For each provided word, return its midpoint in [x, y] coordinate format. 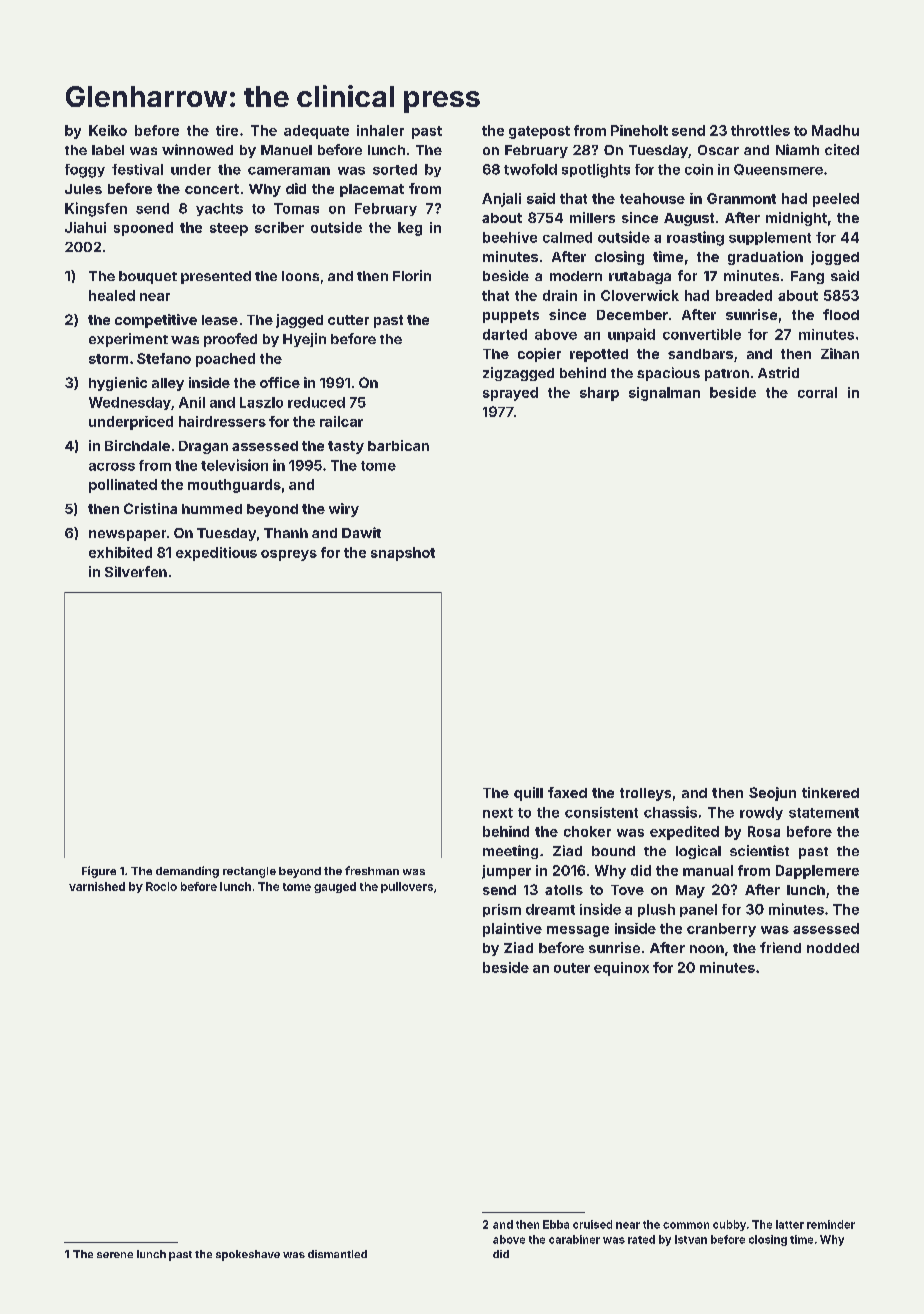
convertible [702, 334]
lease [220, 320]
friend [780, 947]
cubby [729, 1225]
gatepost [539, 132]
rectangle [249, 872]
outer [572, 968]
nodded [833, 948]
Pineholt [639, 130]
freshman [372, 870]
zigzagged [518, 374]
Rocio [161, 886]
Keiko [108, 130]
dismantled [337, 1254]
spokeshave [248, 1255]
